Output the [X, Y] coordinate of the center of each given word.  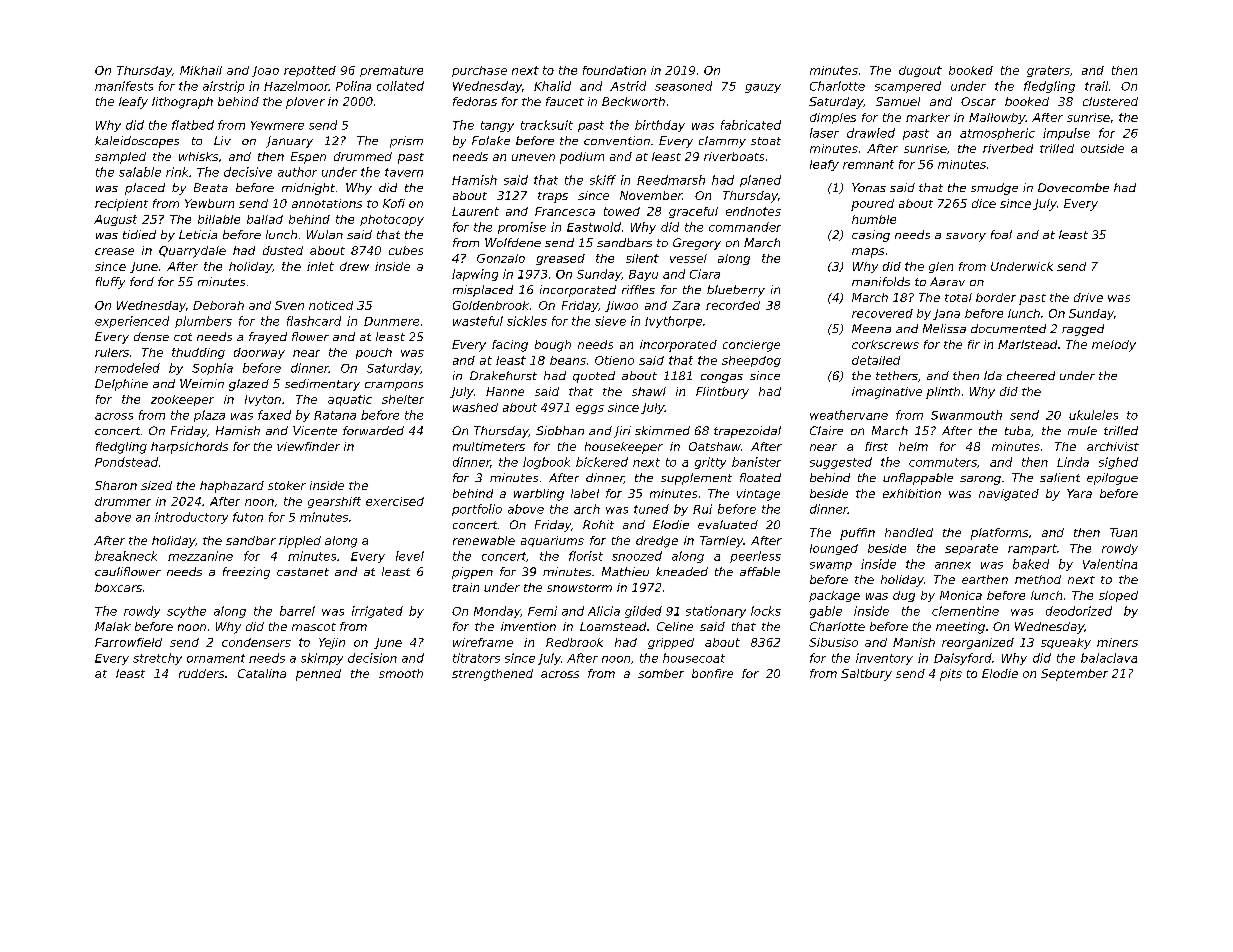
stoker [287, 485]
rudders [201, 673]
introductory [191, 518]
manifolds [881, 281]
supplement [696, 479]
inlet [320, 266]
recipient [121, 205]
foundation [614, 70]
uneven [533, 157]
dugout [920, 71]
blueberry [736, 291]
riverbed [1008, 148]
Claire [826, 430]
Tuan [1123, 532]
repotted [310, 71]
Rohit [598, 524]
